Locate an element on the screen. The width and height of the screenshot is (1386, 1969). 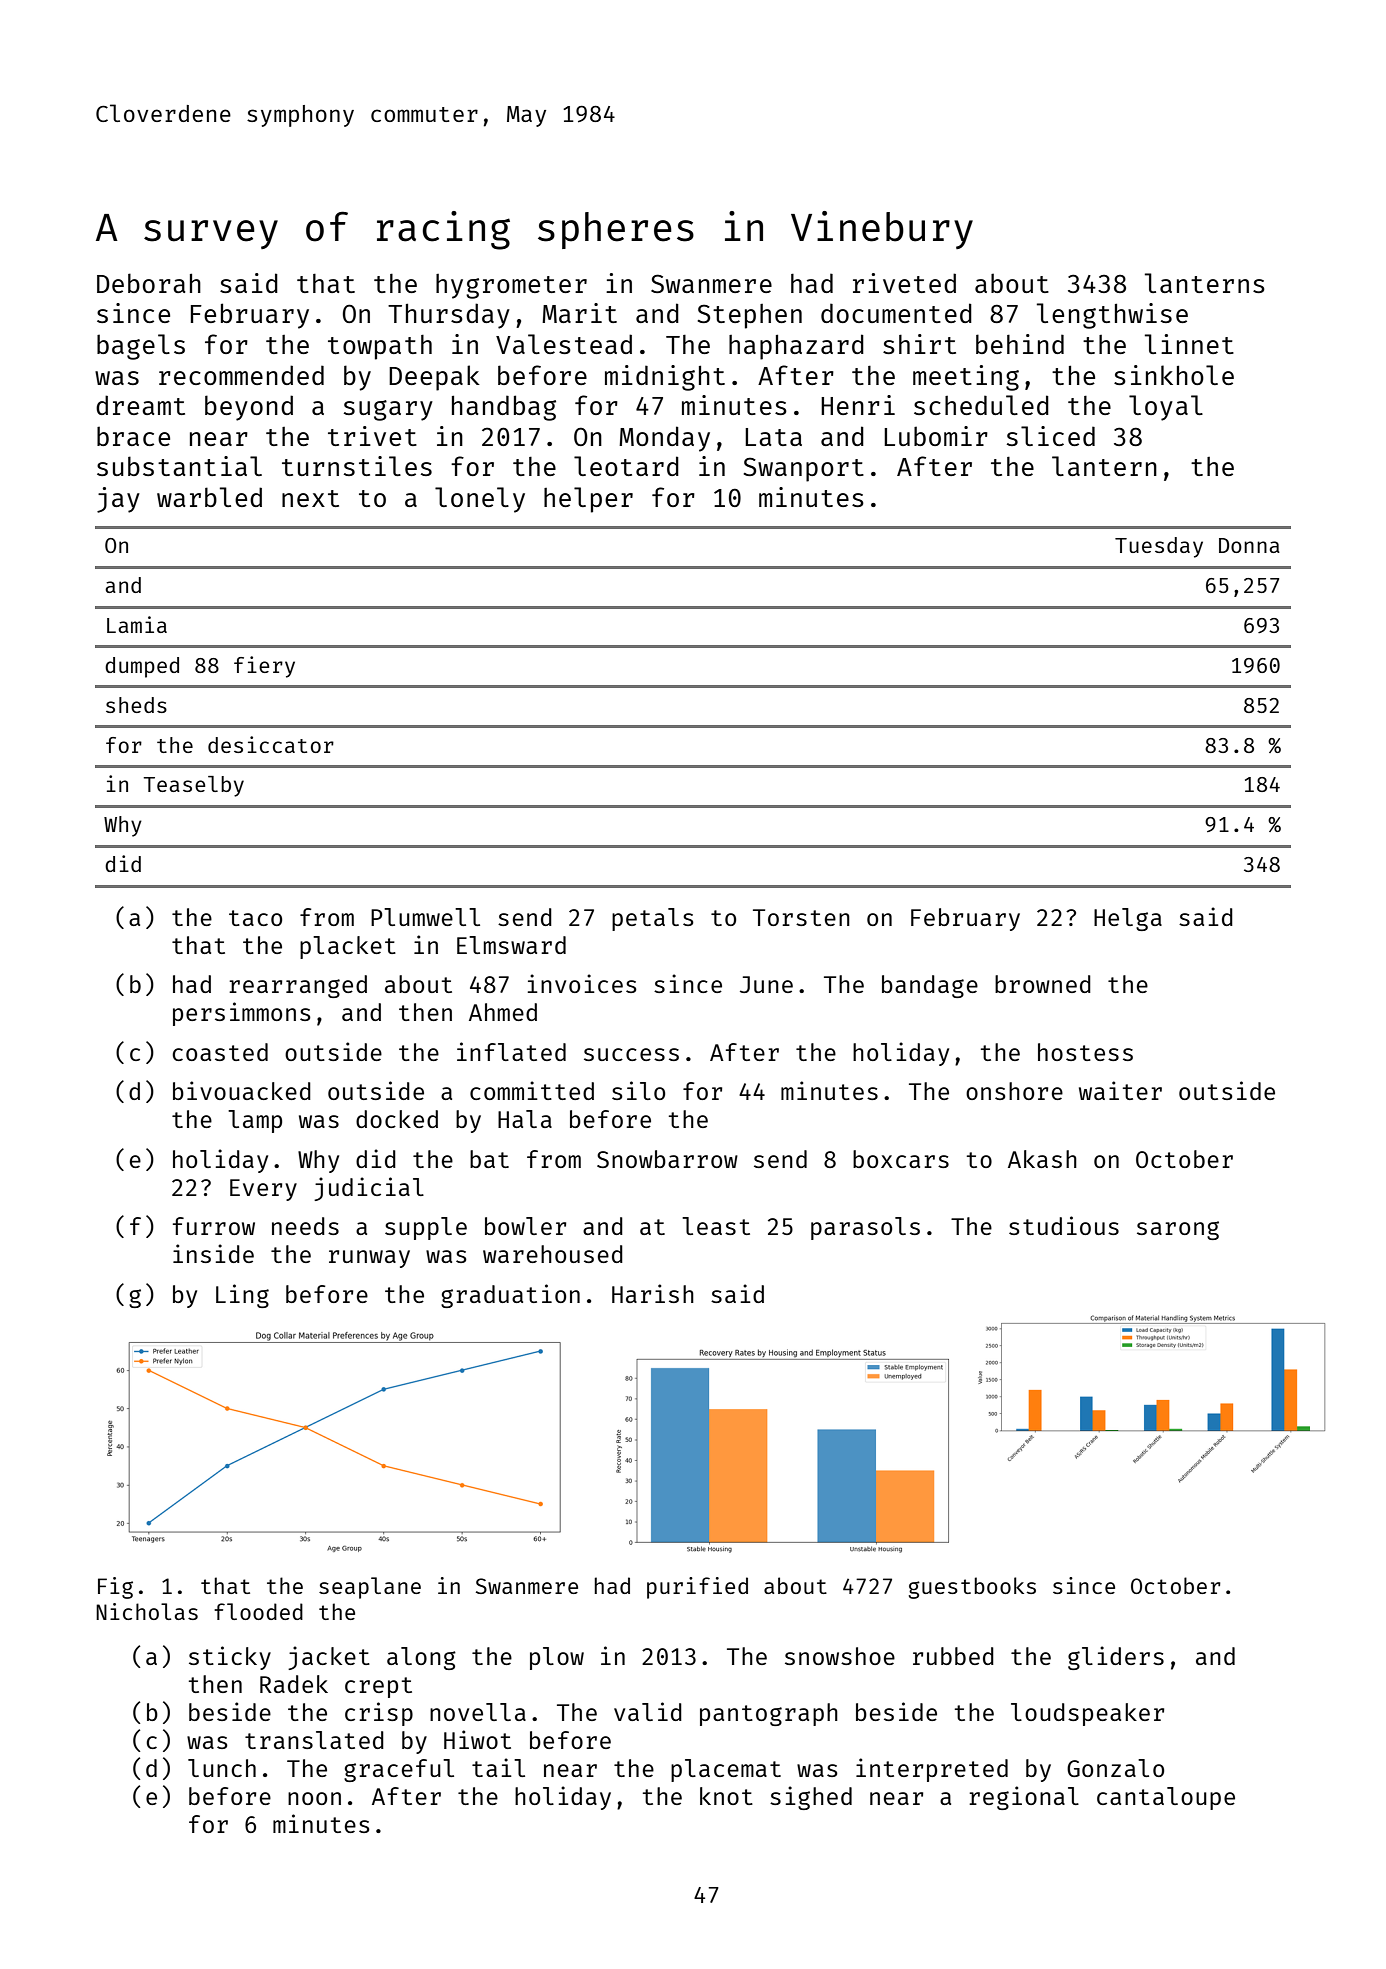
guestbooks is located at coordinates (972, 1588).
